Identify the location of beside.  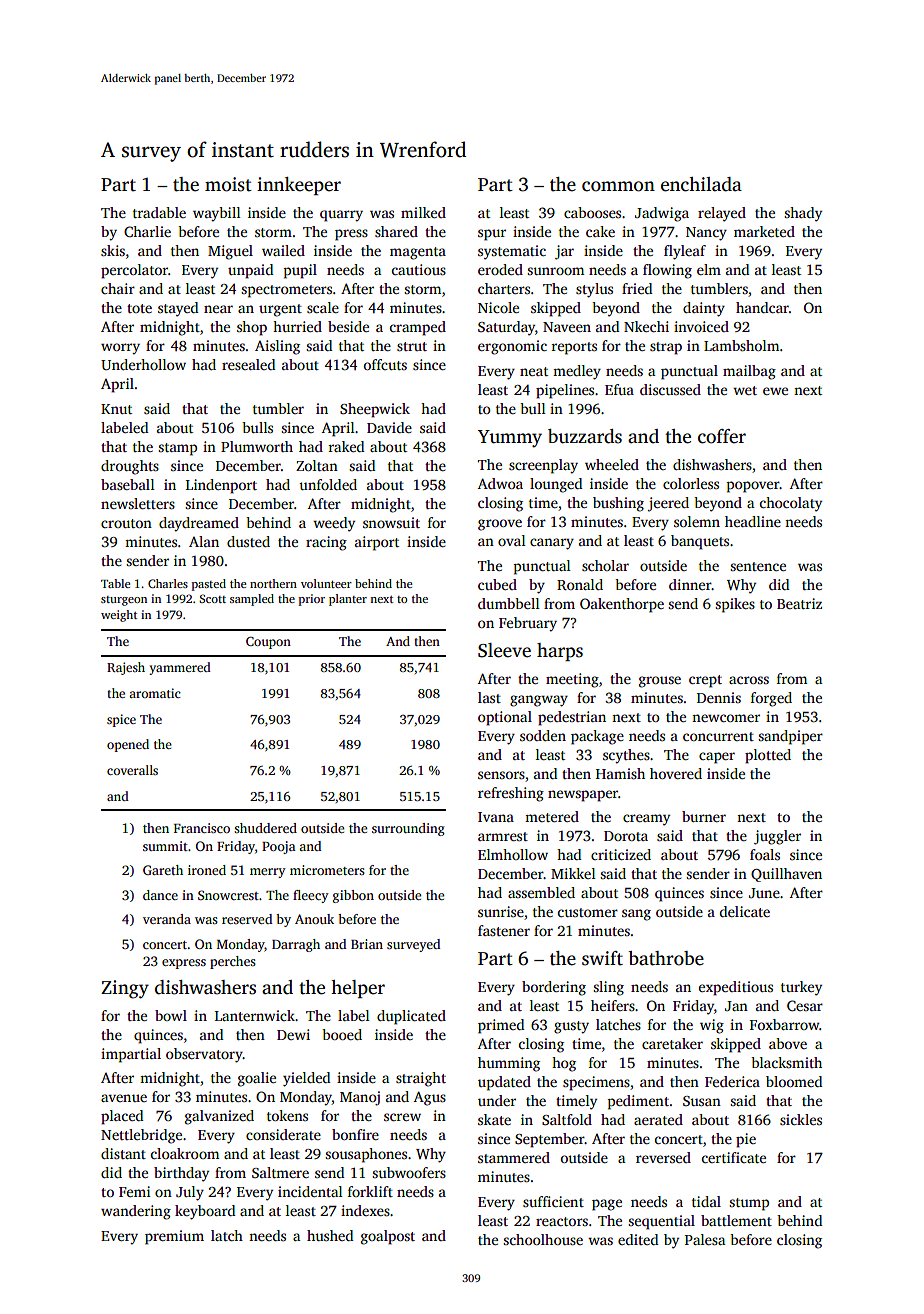
(348, 326).
